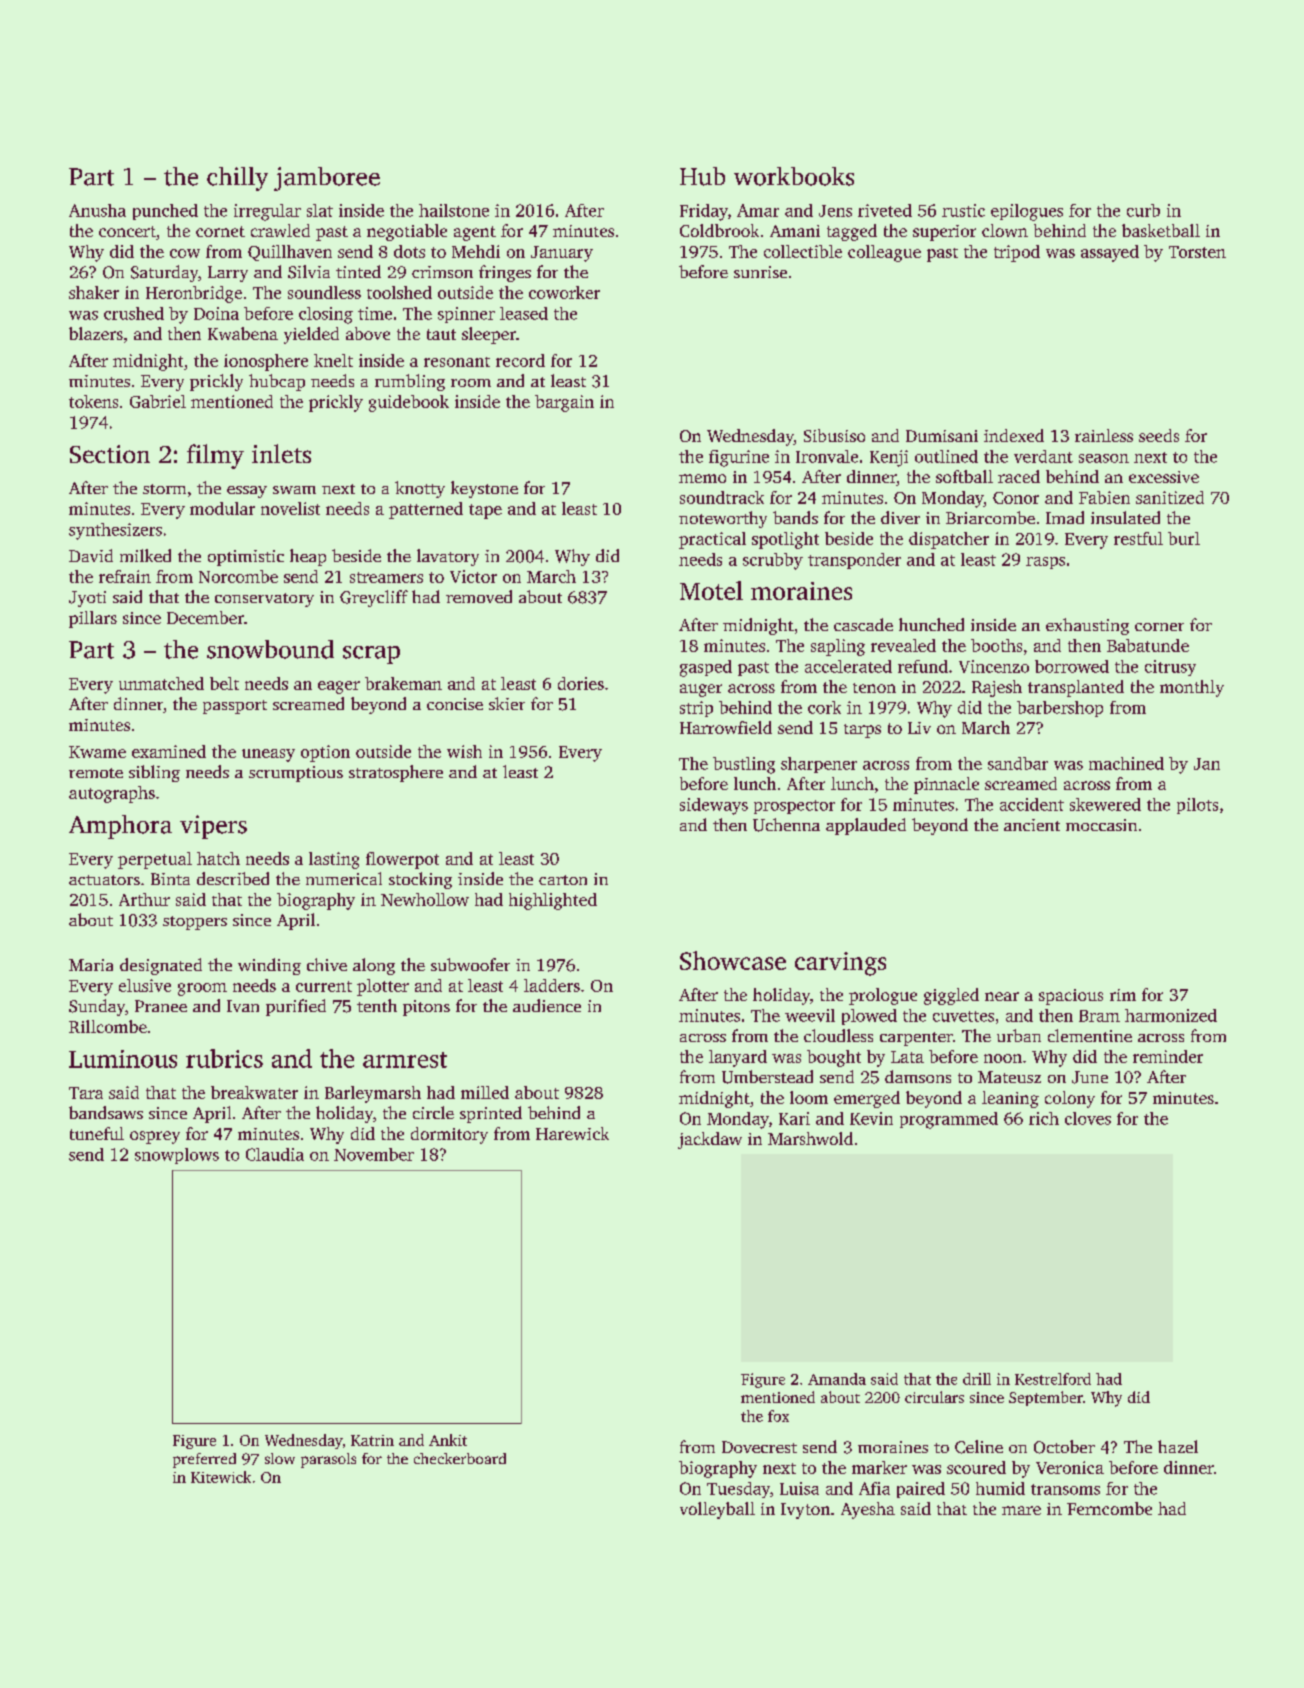 The height and width of the screenshot is (1688, 1304). Describe the element at coordinates (220, 231) in the screenshot. I see `cornet` at that location.
